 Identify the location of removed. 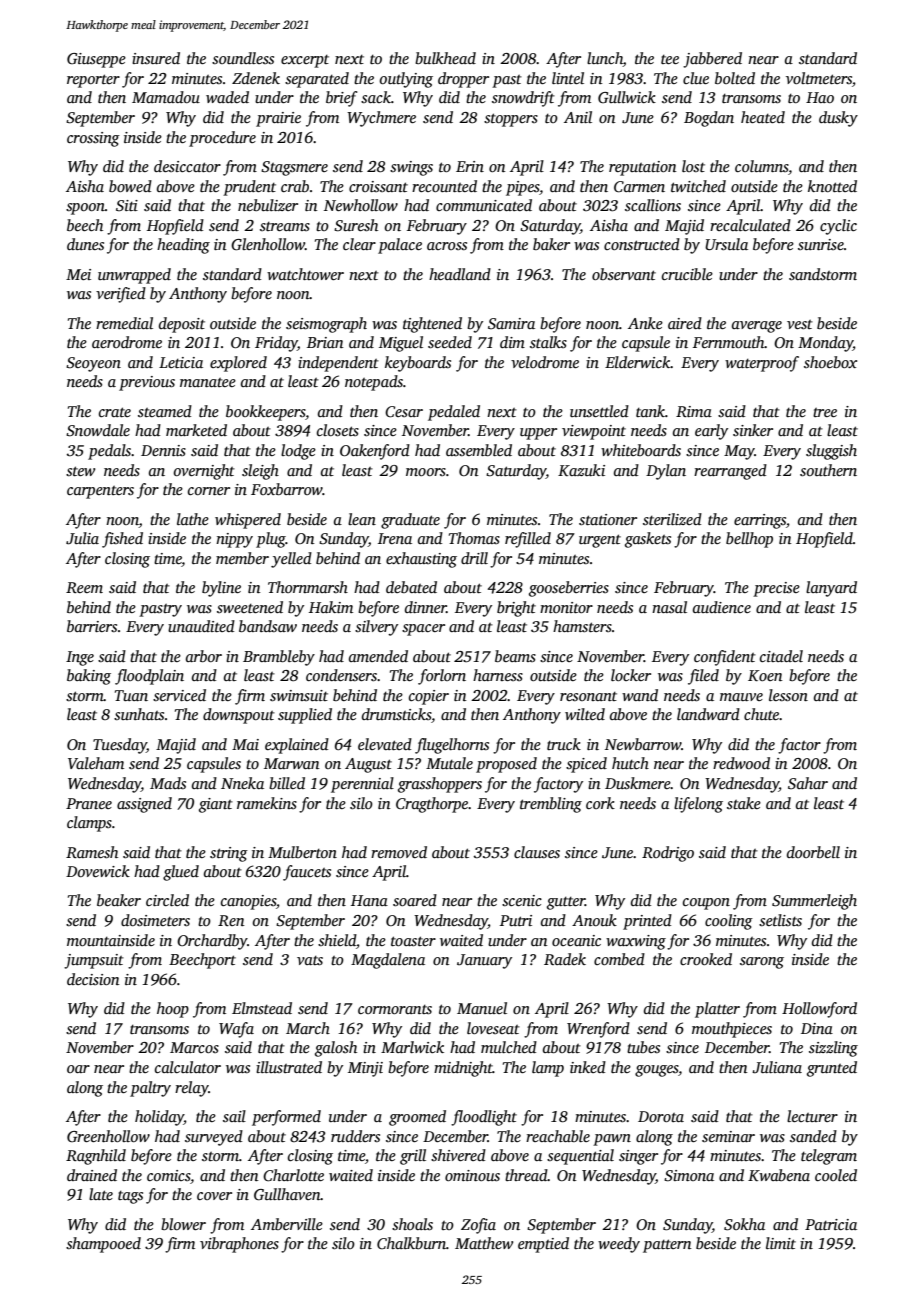
(399, 852).
